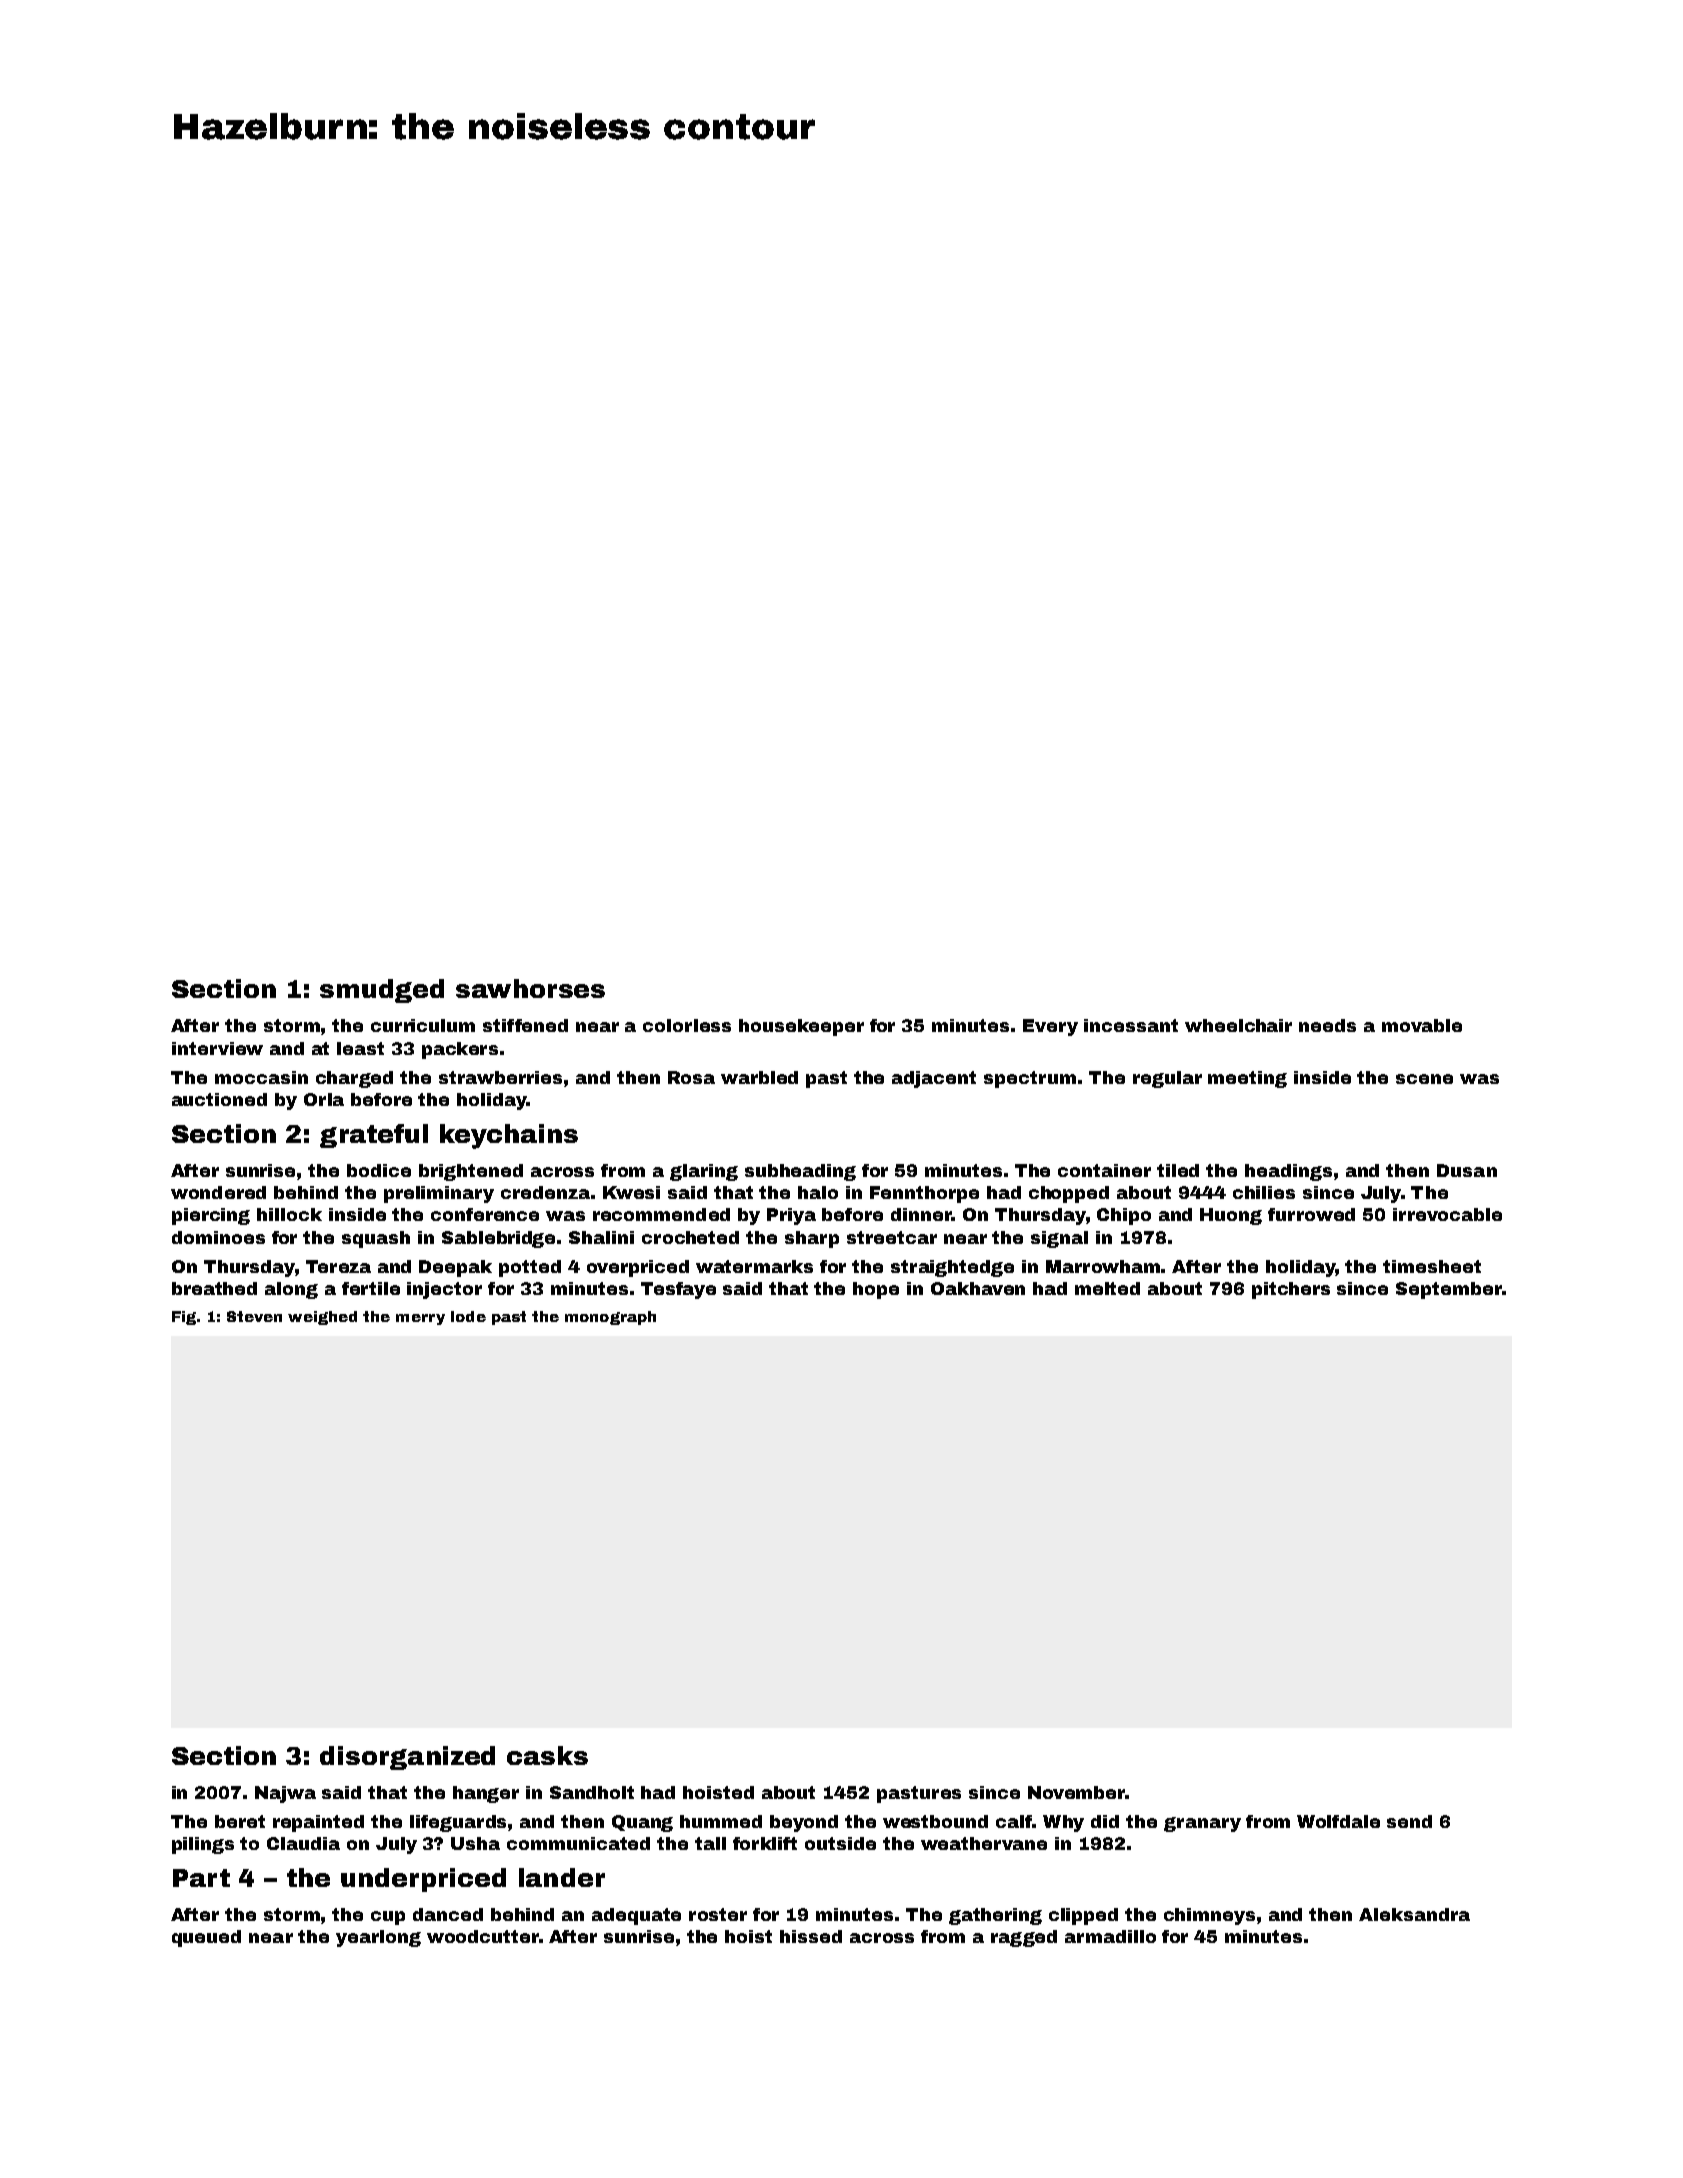  What do you see at coordinates (1178, 1170) in the screenshot?
I see `tiled` at bounding box center [1178, 1170].
